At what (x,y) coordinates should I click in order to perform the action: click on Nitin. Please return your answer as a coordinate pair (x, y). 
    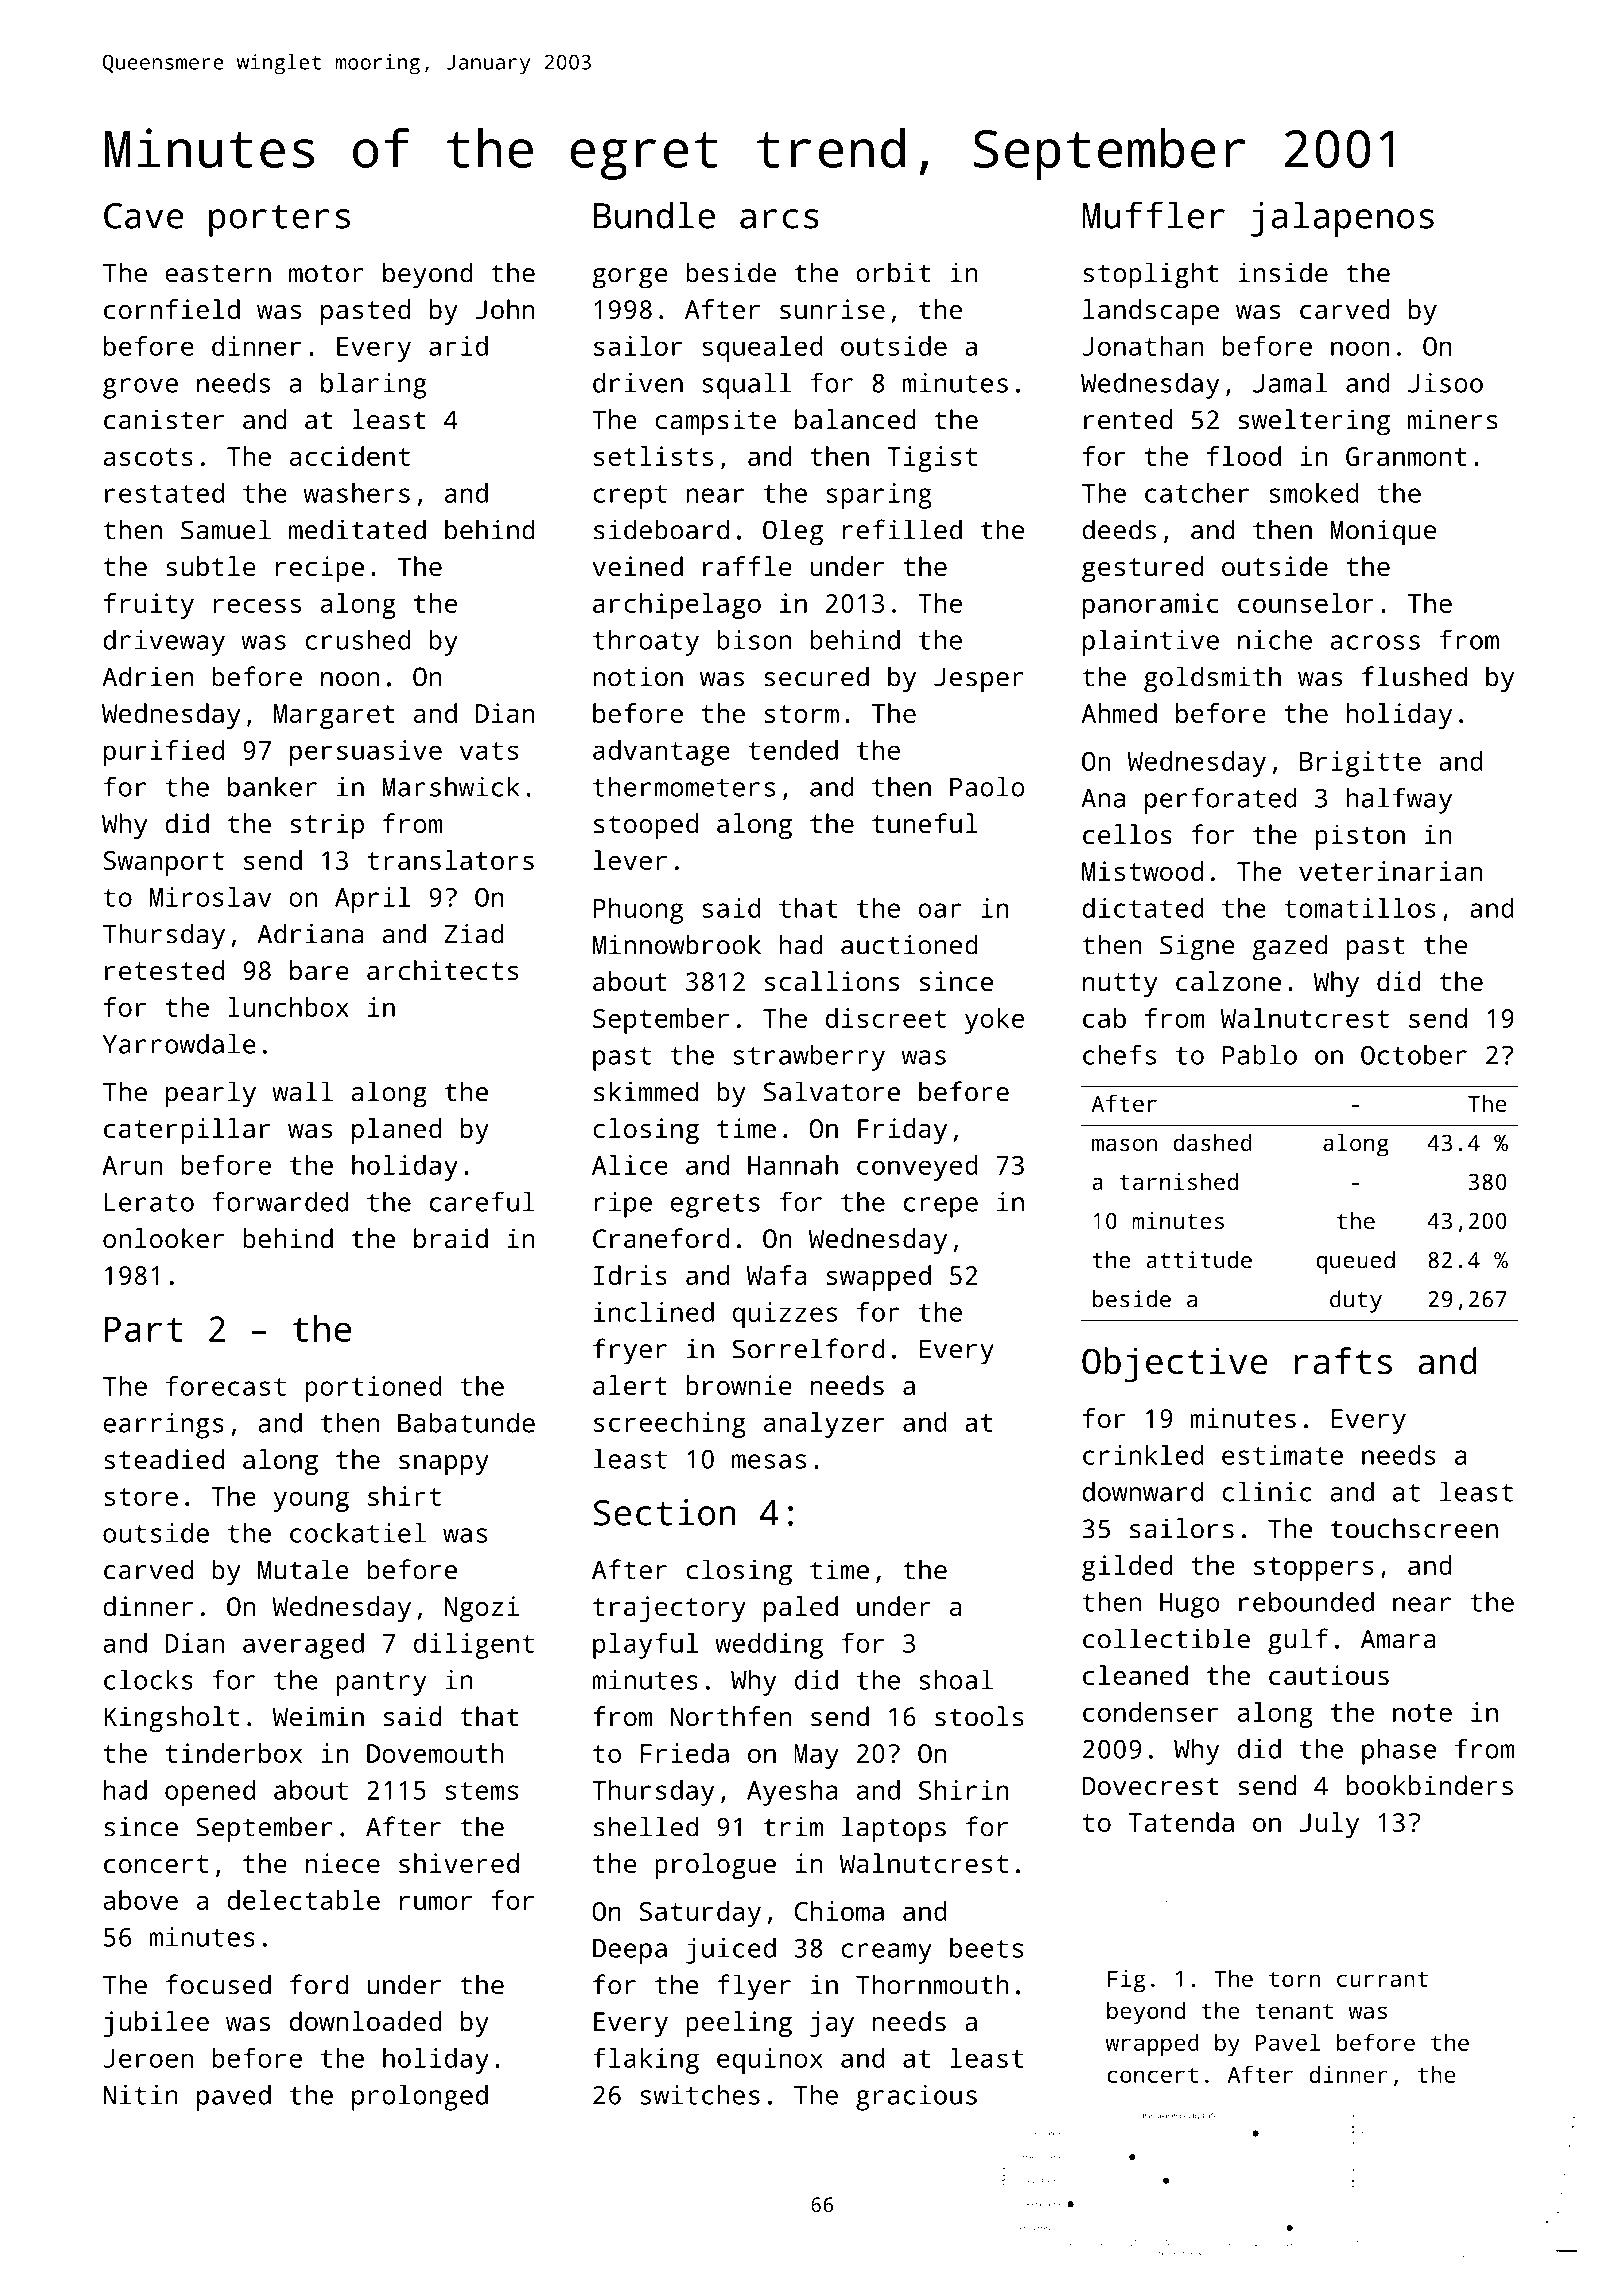
    Looking at the image, I should click on (140, 2095).
